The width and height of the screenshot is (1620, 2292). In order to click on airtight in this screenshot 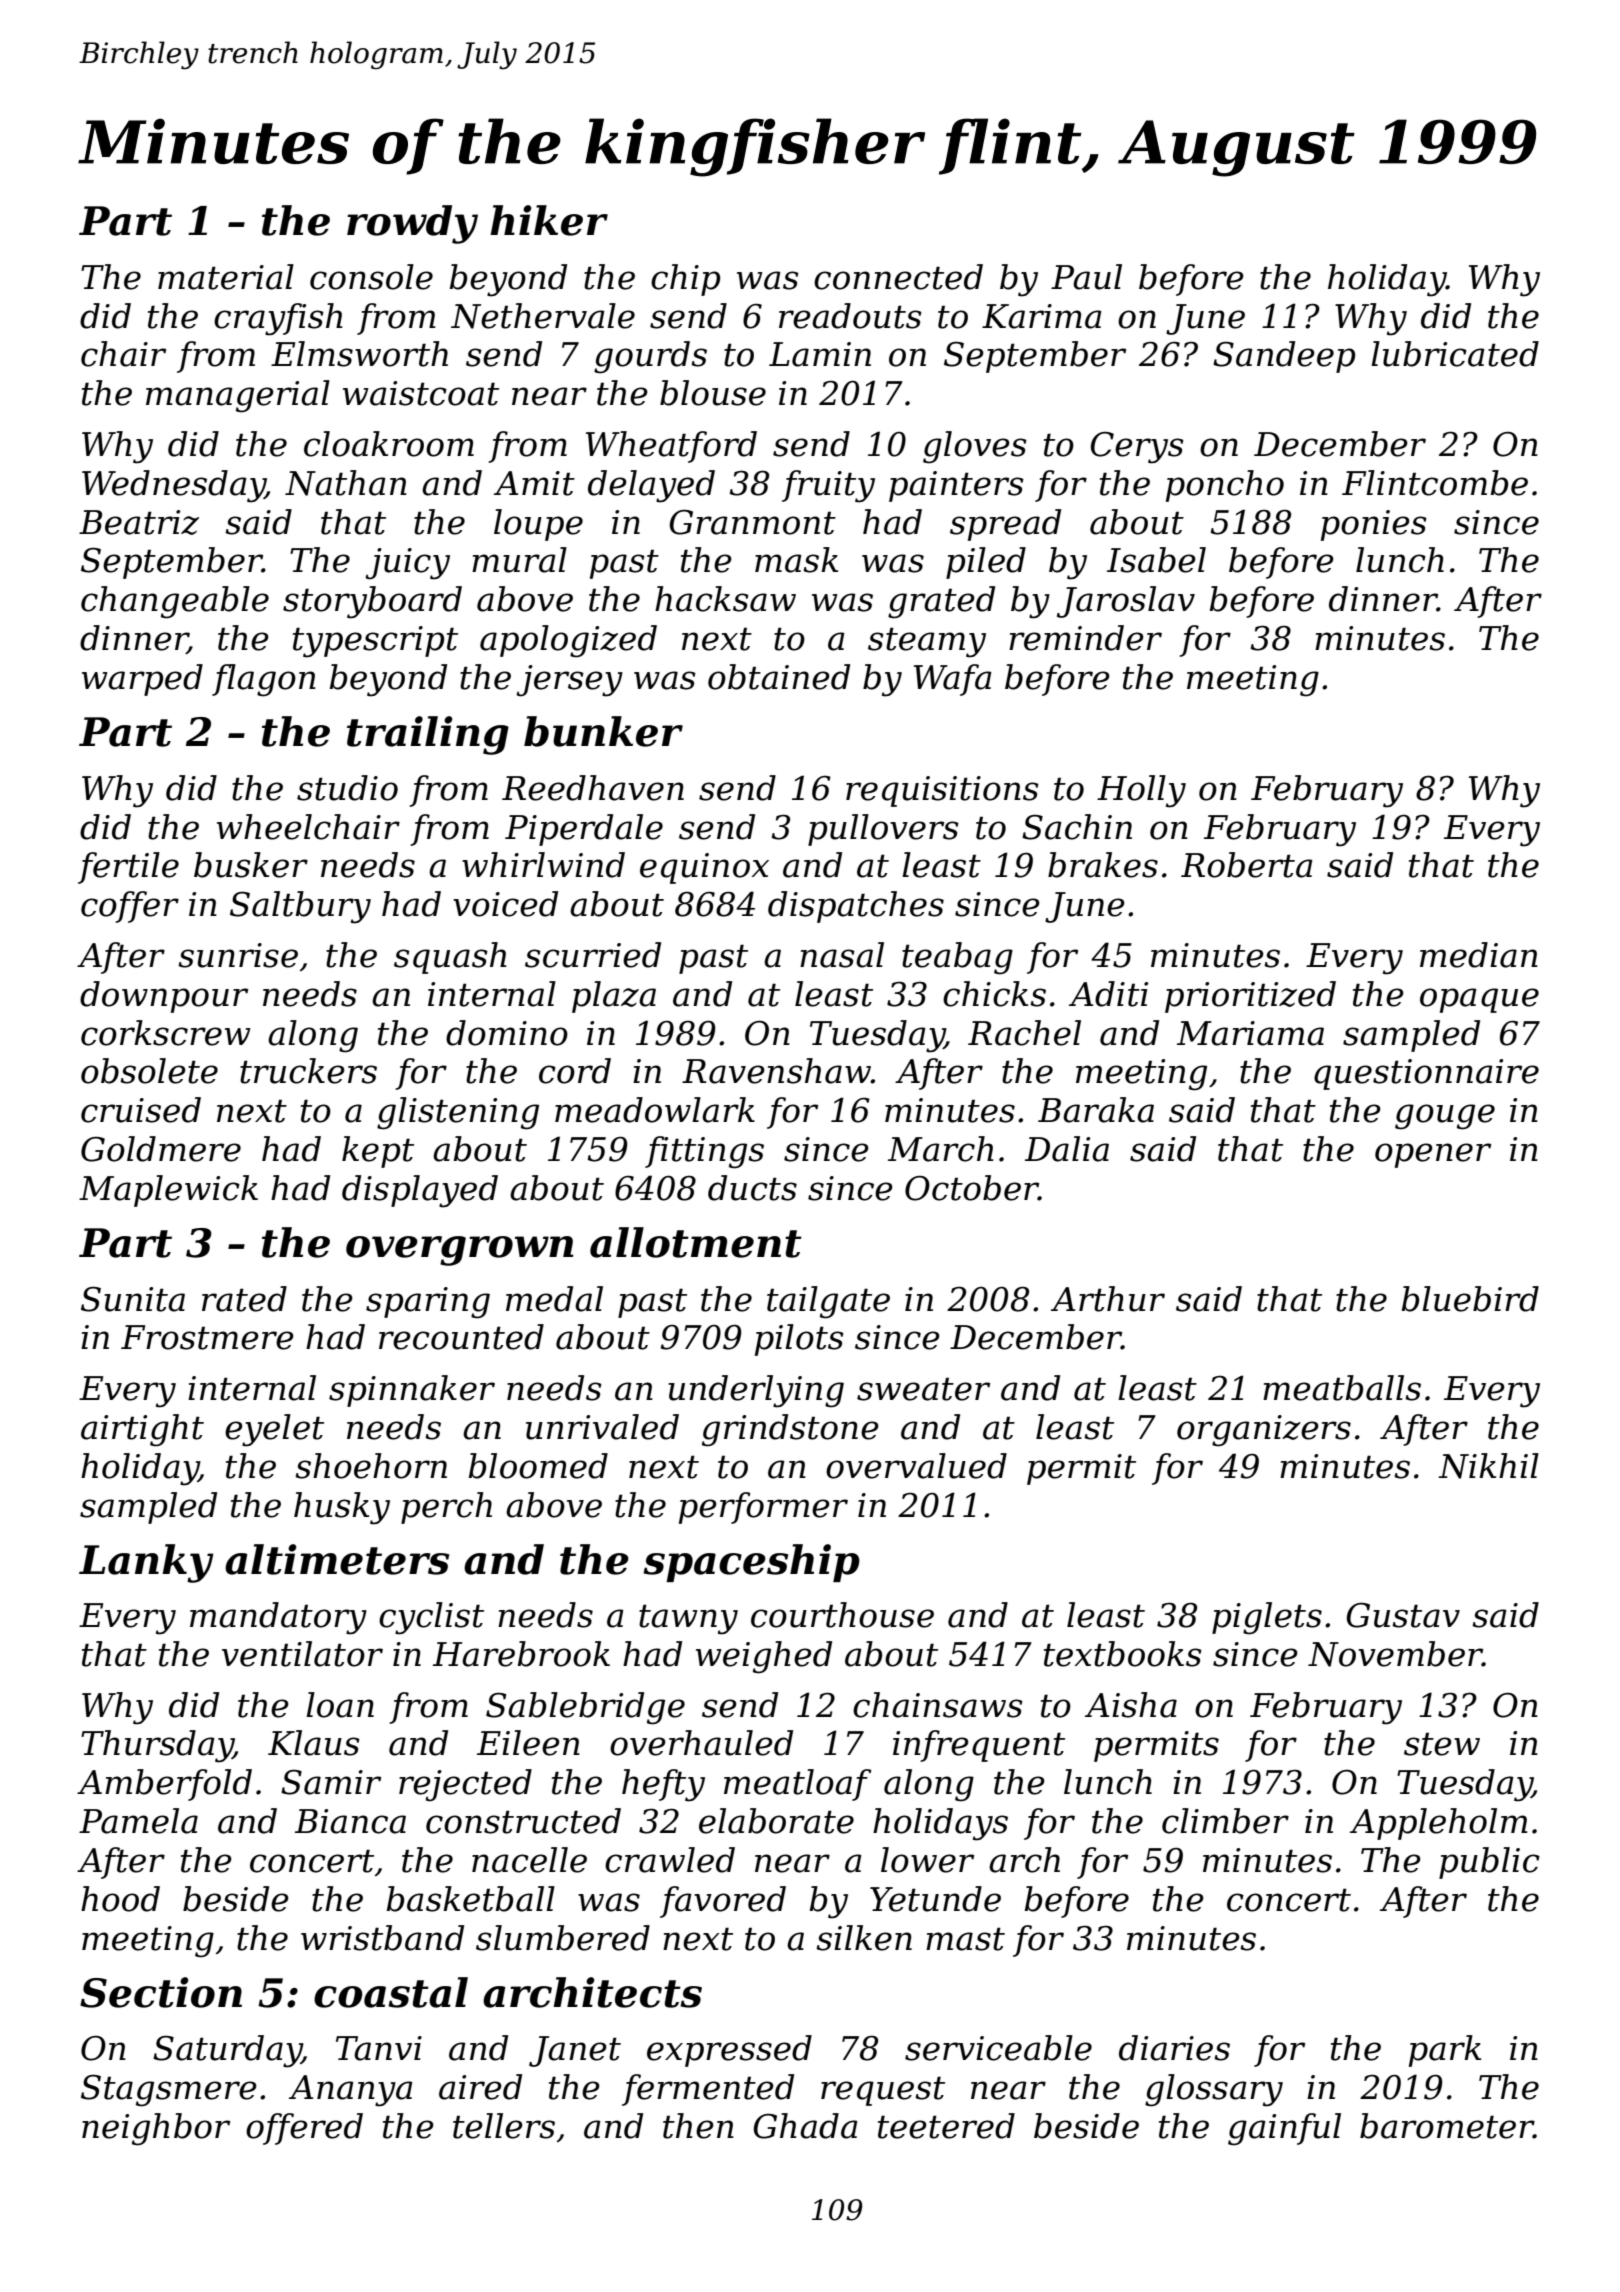, I will do `click(142, 1430)`.
